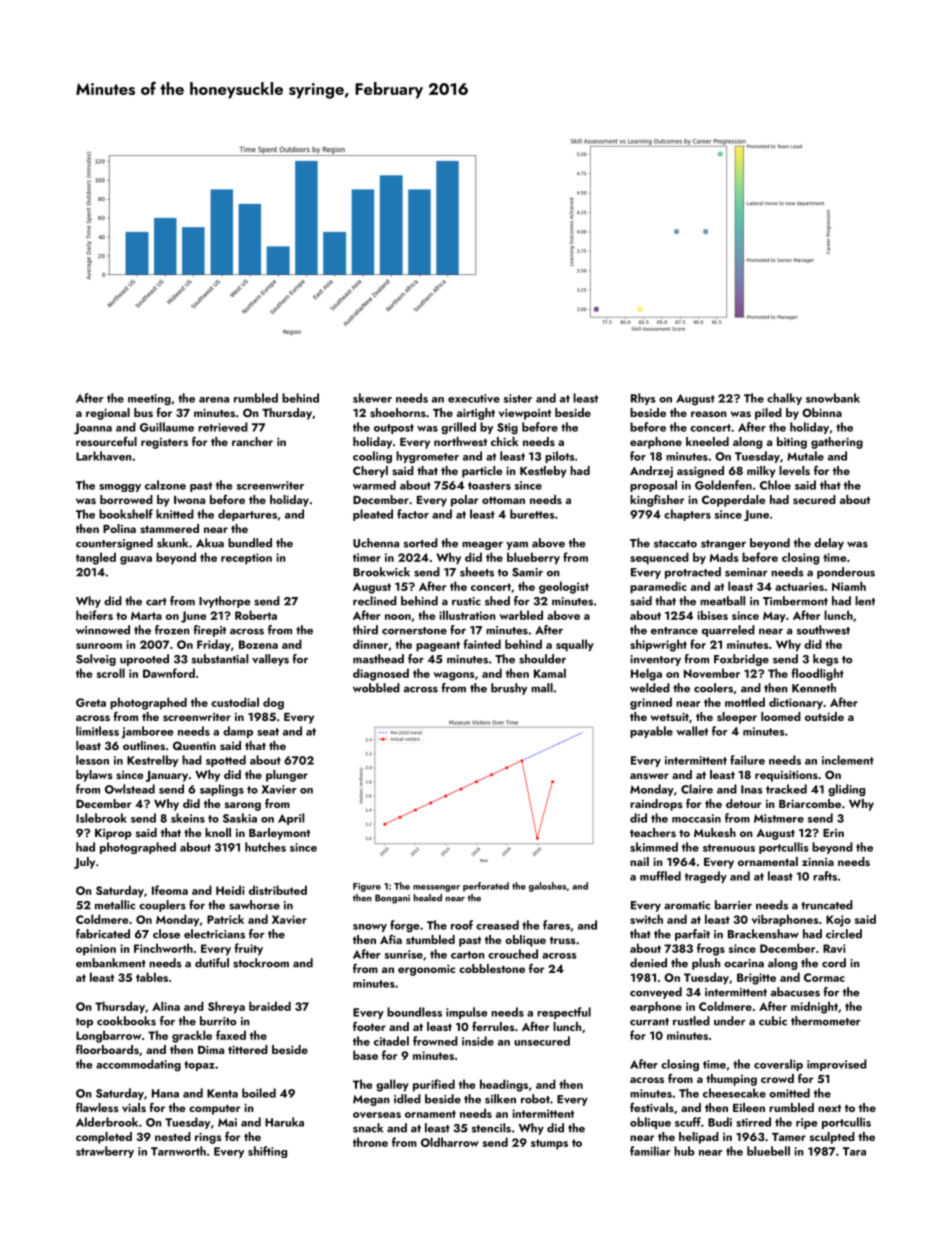 This screenshot has width=952, height=1233. I want to click on chalky, so click(784, 399).
